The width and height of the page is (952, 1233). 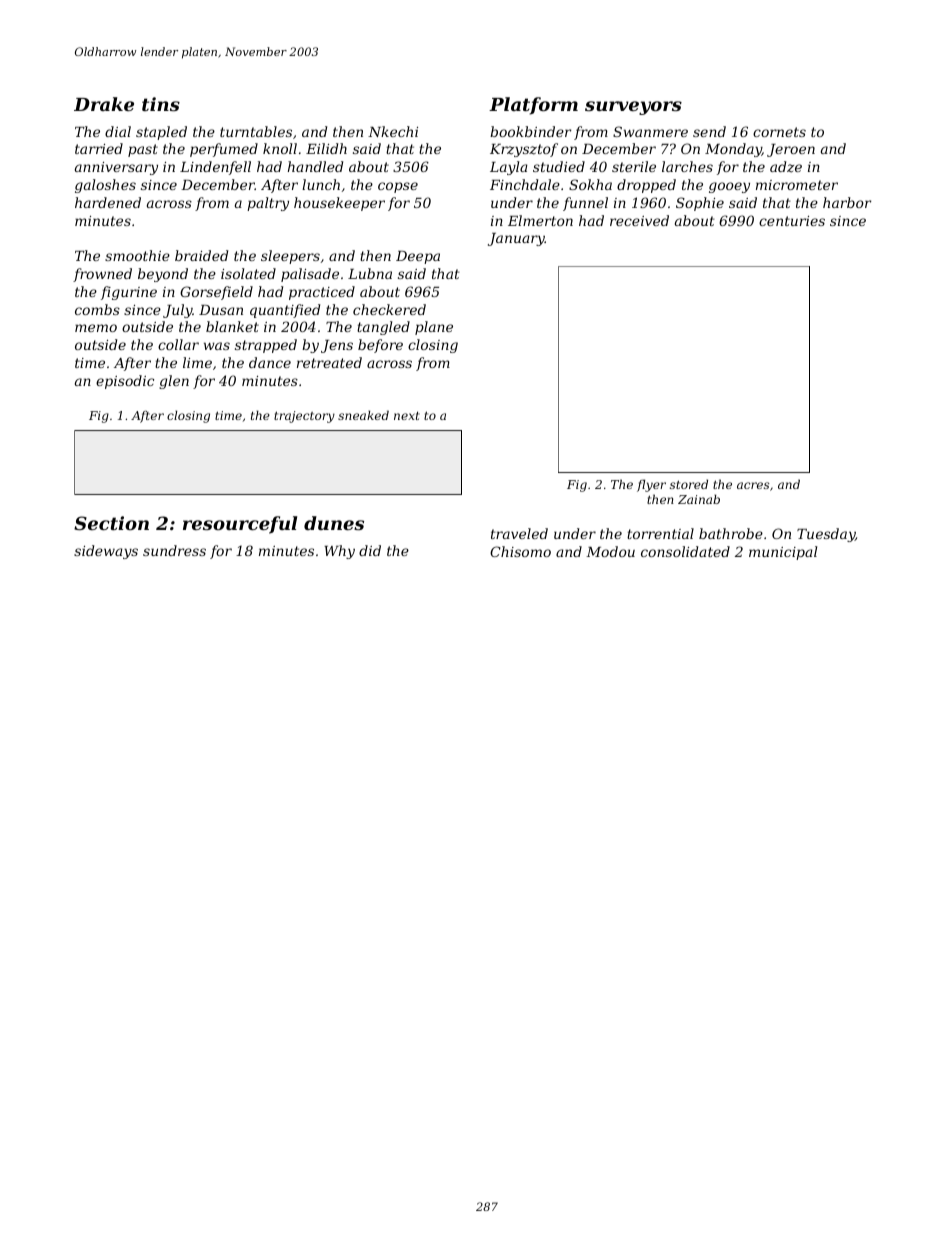 What do you see at coordinates (99, 148) in the page?
I see `tarried` at bounding box center [99, 148].
